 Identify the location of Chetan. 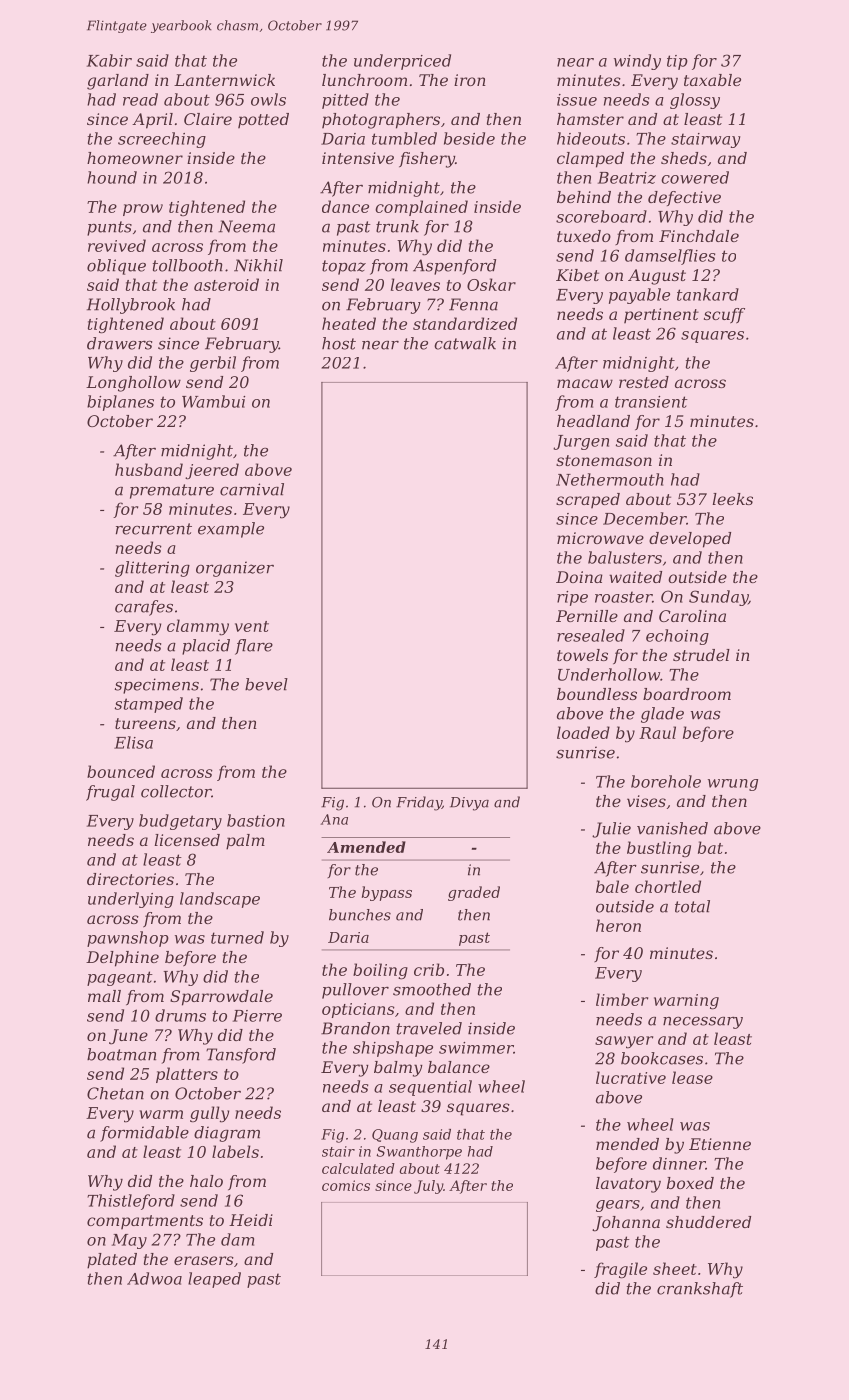
(115, 1093).
